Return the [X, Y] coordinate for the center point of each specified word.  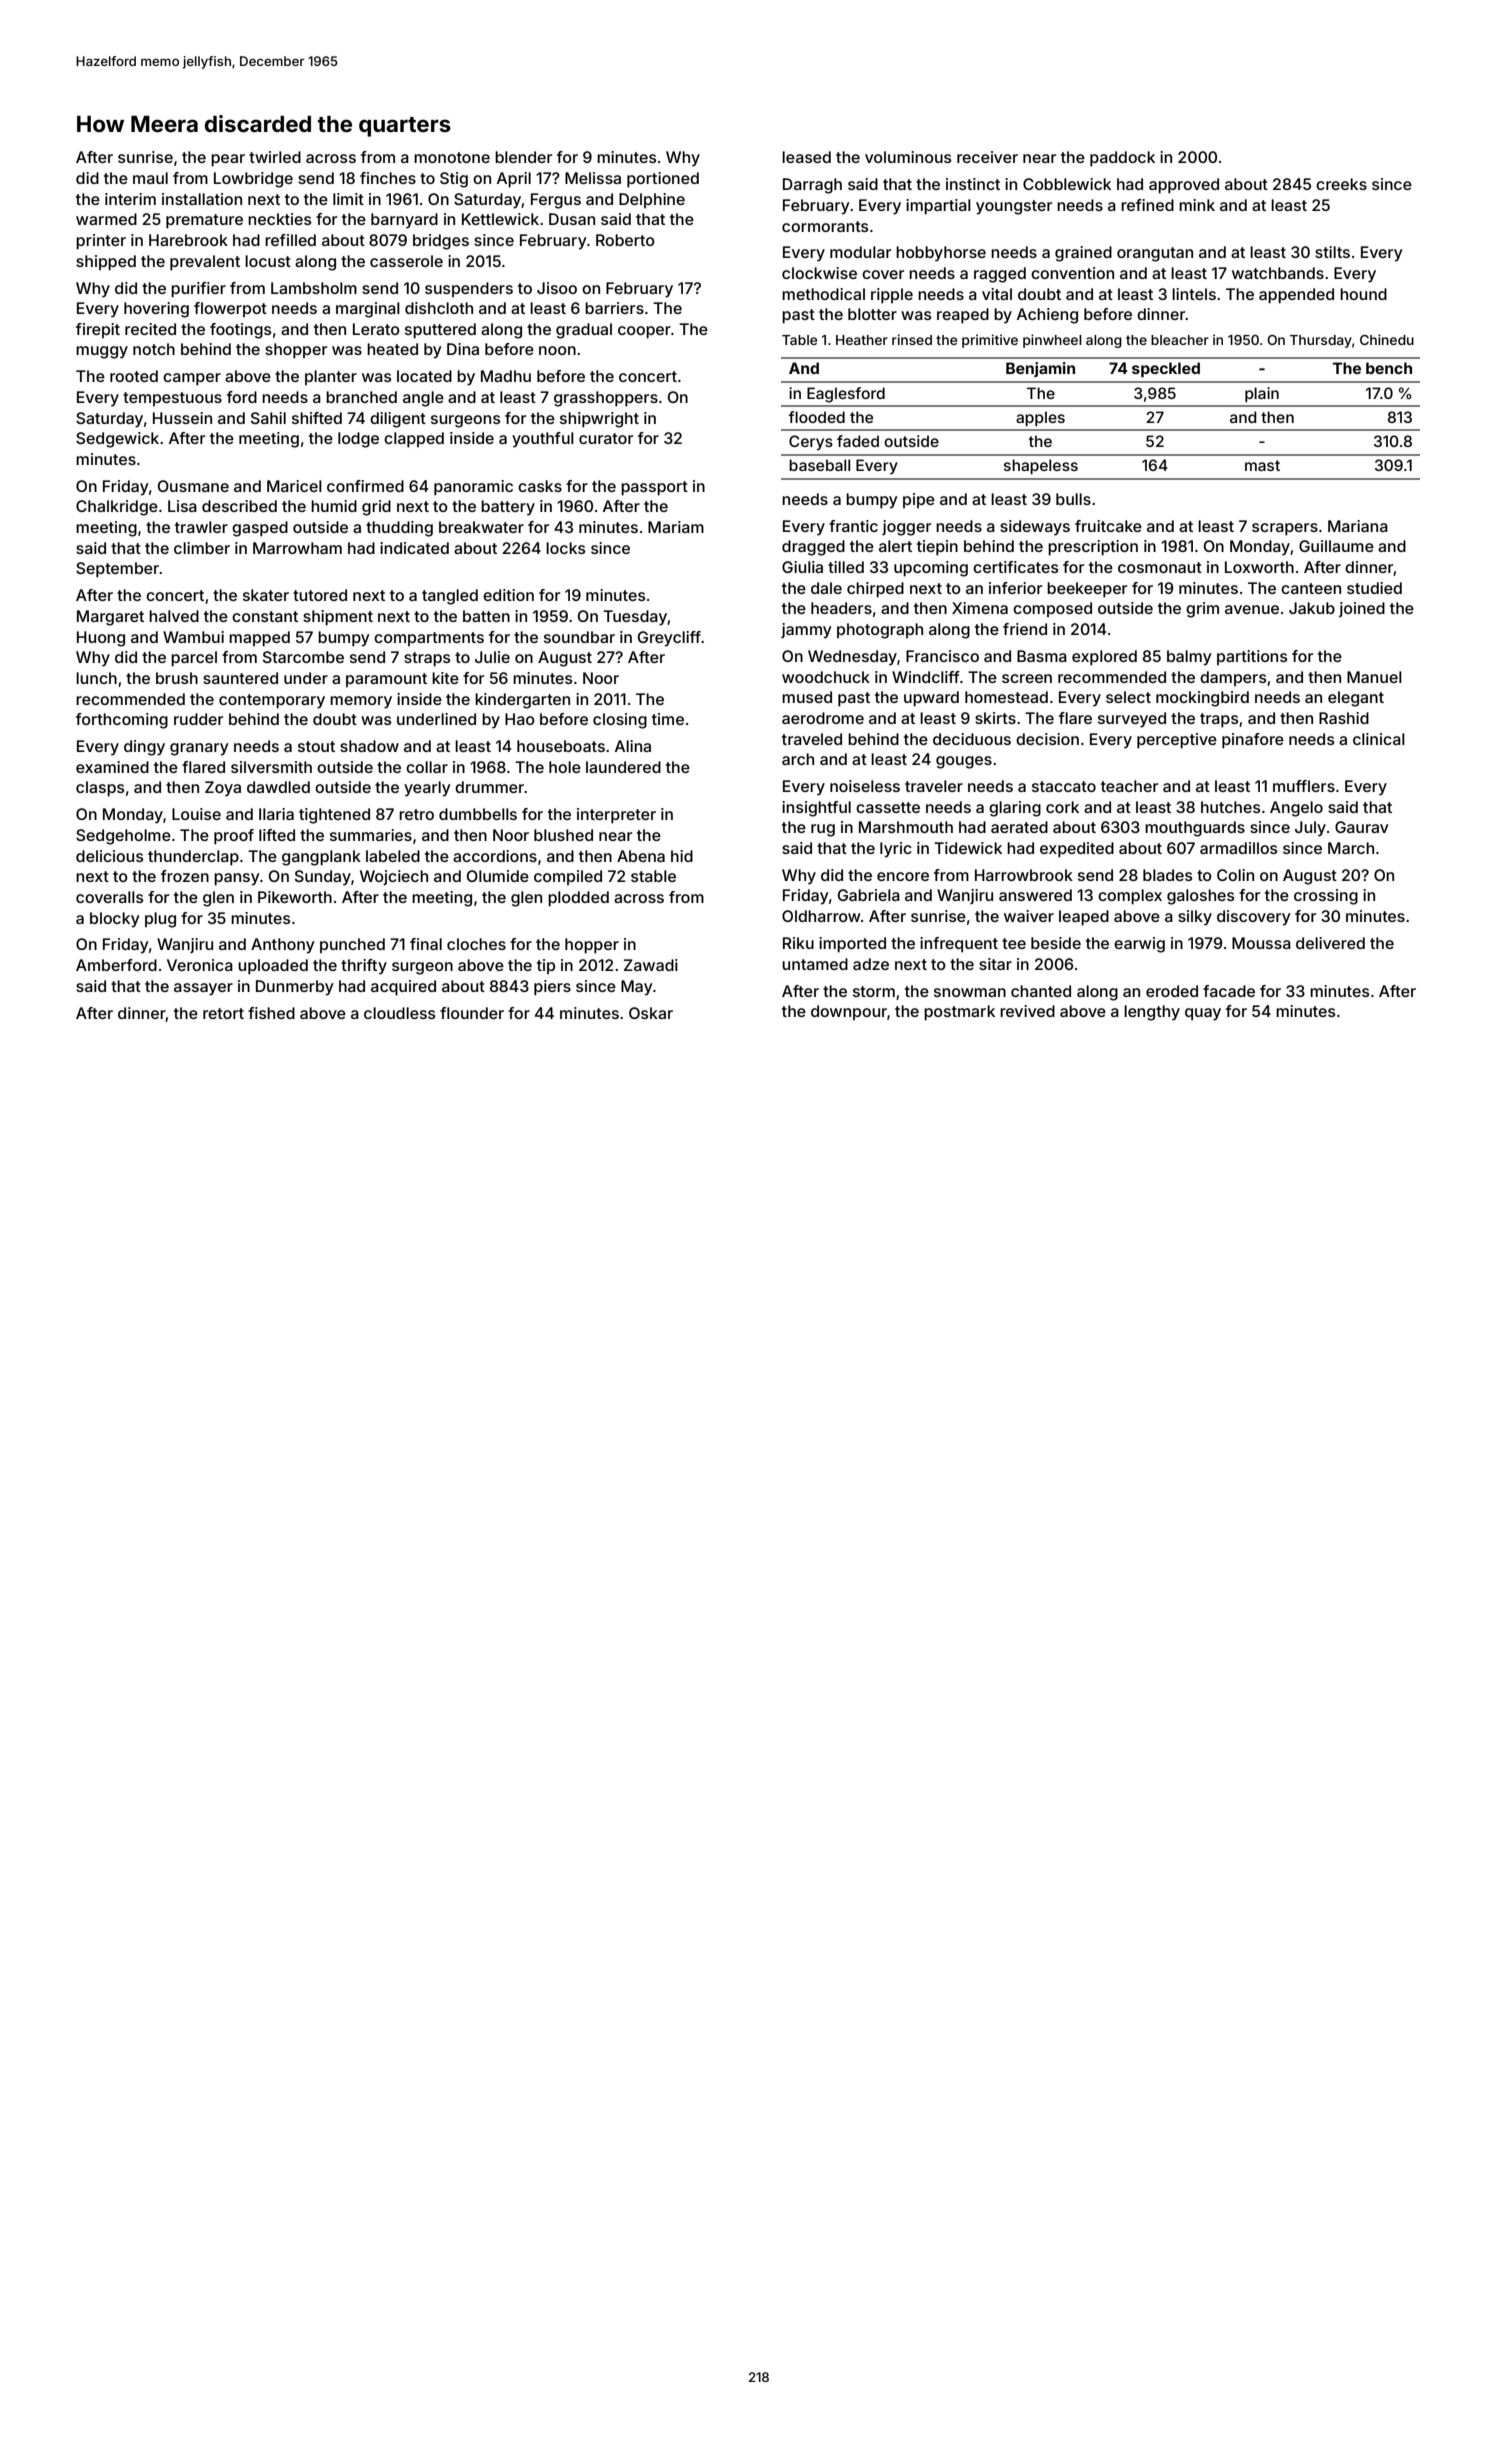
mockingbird [1202, 699]
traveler [934, 786]
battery [508, 508]
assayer [203, 989]
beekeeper [1087, 590]
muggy [102, 352]
